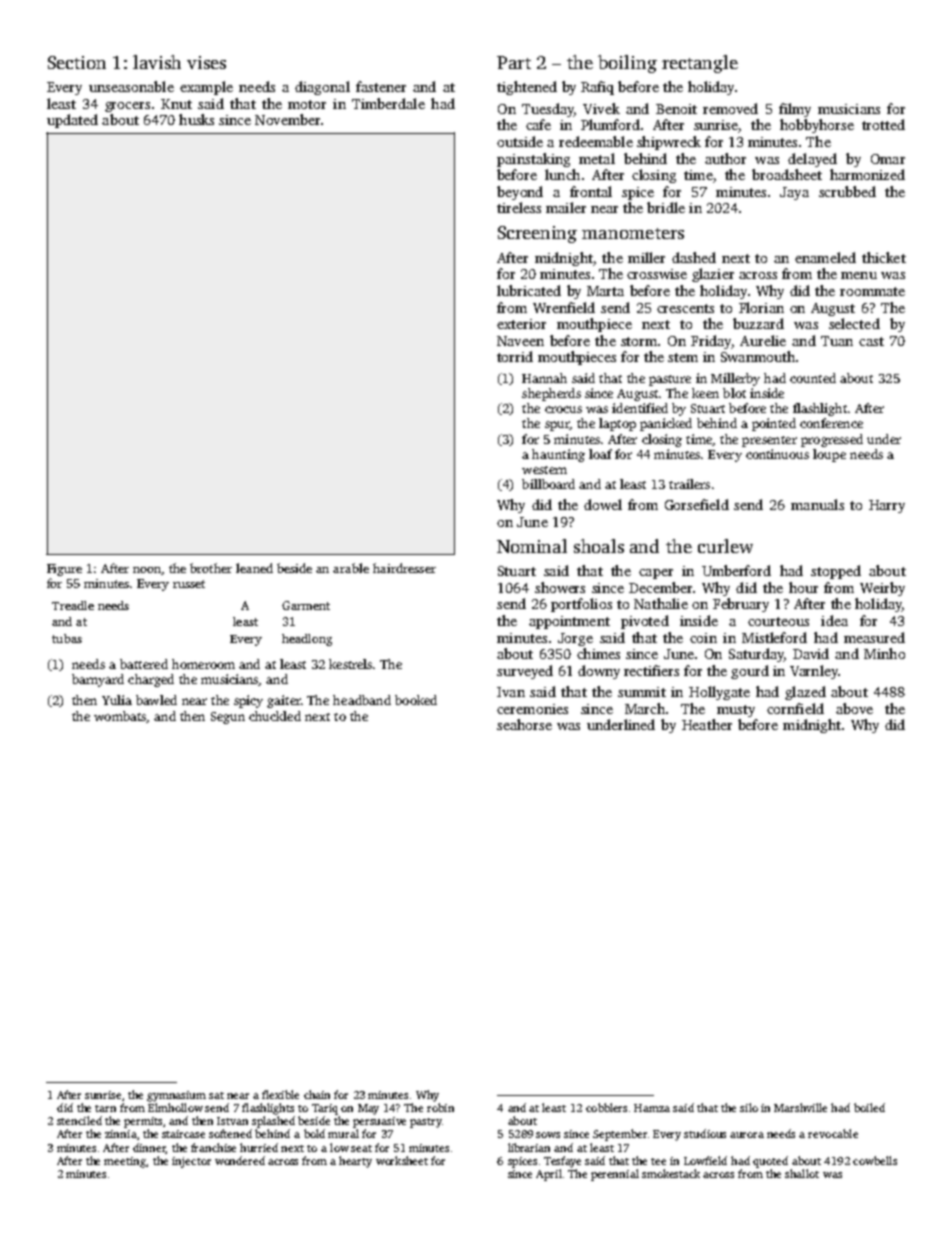 Image resolution: width=952 pixels, height=1233 pixels. Describe the element at coordinates (707, 724) in the screenshot. I see `Heather` at that location.
